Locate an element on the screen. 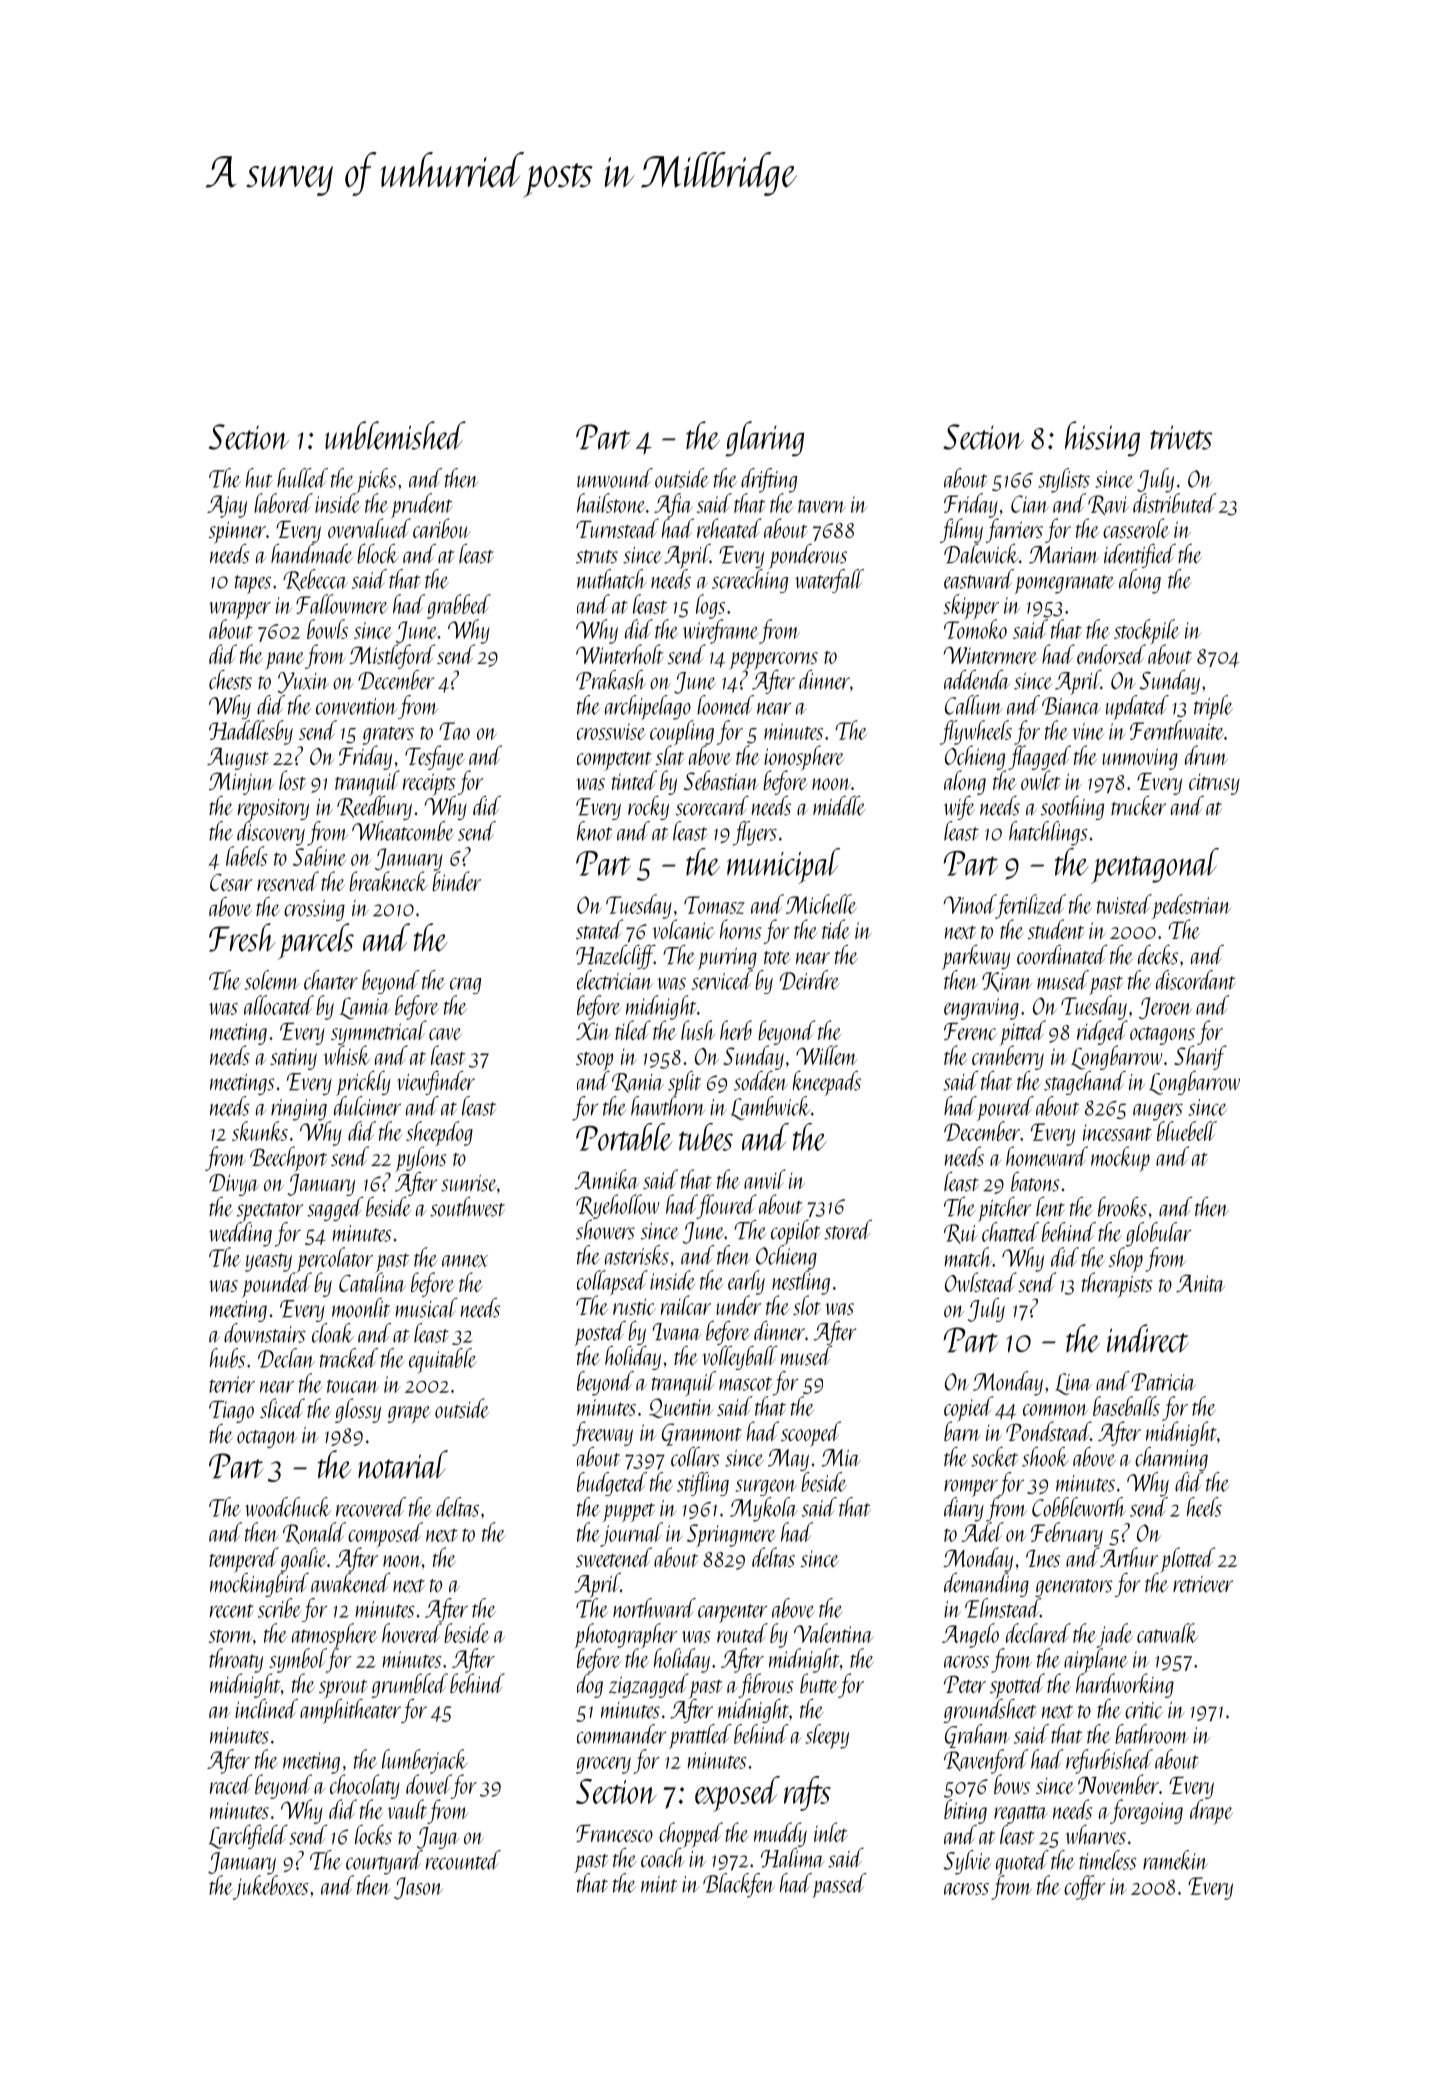 Image resolution: width=1450 pixels, height=2100 pixels. parcels is located at coordinates (316, 941).
